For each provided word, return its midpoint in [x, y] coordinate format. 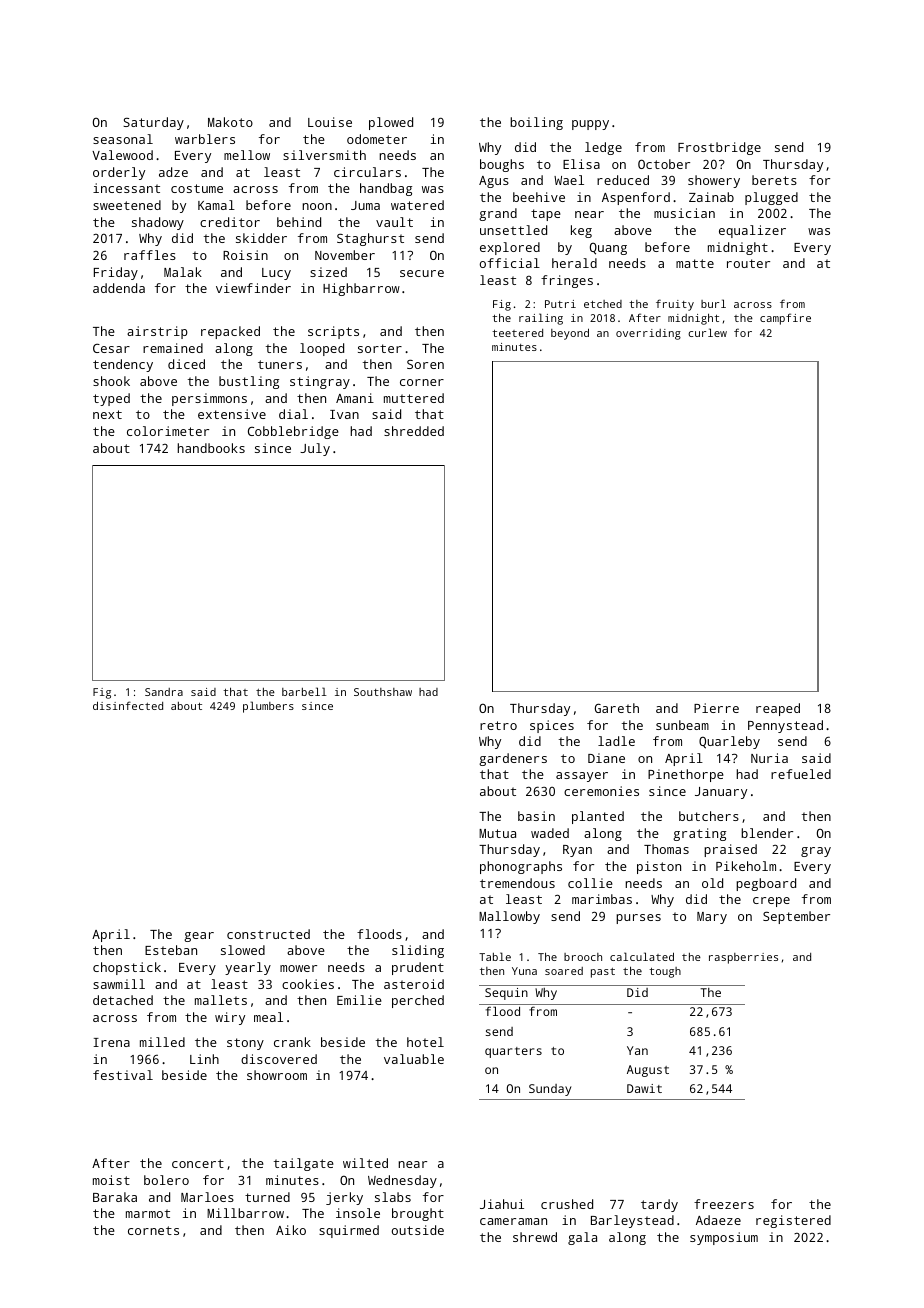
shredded [414, 431]
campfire [785, 319]
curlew [707, 332]
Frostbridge [719, 148]
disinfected [128, 705]
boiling [536, 123]
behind [299, 222]
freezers [724, 1204]
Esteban [171, 950]
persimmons [209, 399]
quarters [513, 1052]
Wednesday [402, 1181]
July [315, 449]
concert [198, 1163]
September [796, 917]
